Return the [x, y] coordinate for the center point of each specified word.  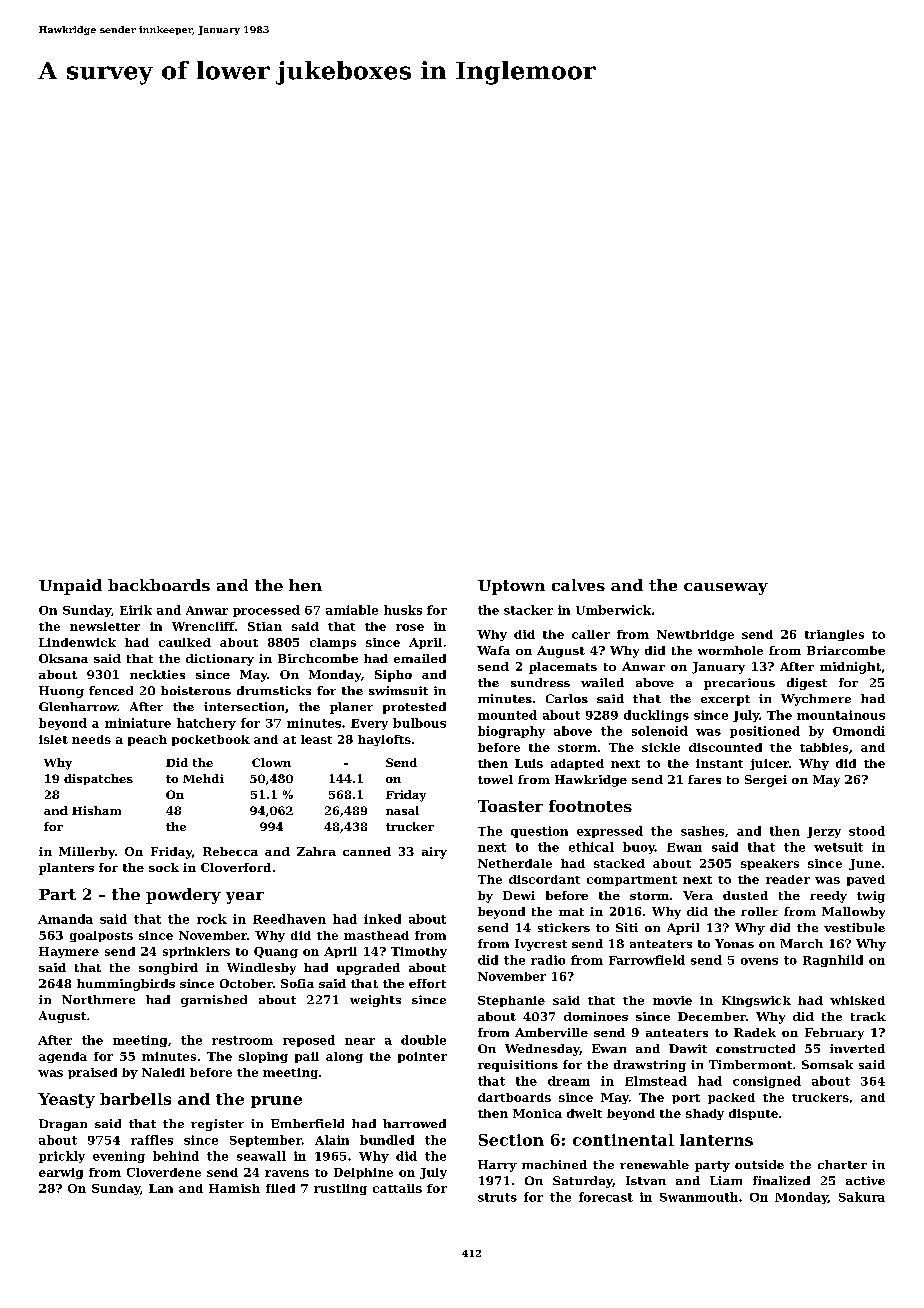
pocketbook [211, 740]
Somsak [827, 1064]
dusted [745, 895]
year [245, 898]
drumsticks [274, 690]
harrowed [414, 1123]
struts [497, 1197]
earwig [61, 1173]
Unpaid [70, 587]
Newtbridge [695, 635]
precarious [739, 684]
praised [92, 1073]
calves [578, 585]
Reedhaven [289, 919]
